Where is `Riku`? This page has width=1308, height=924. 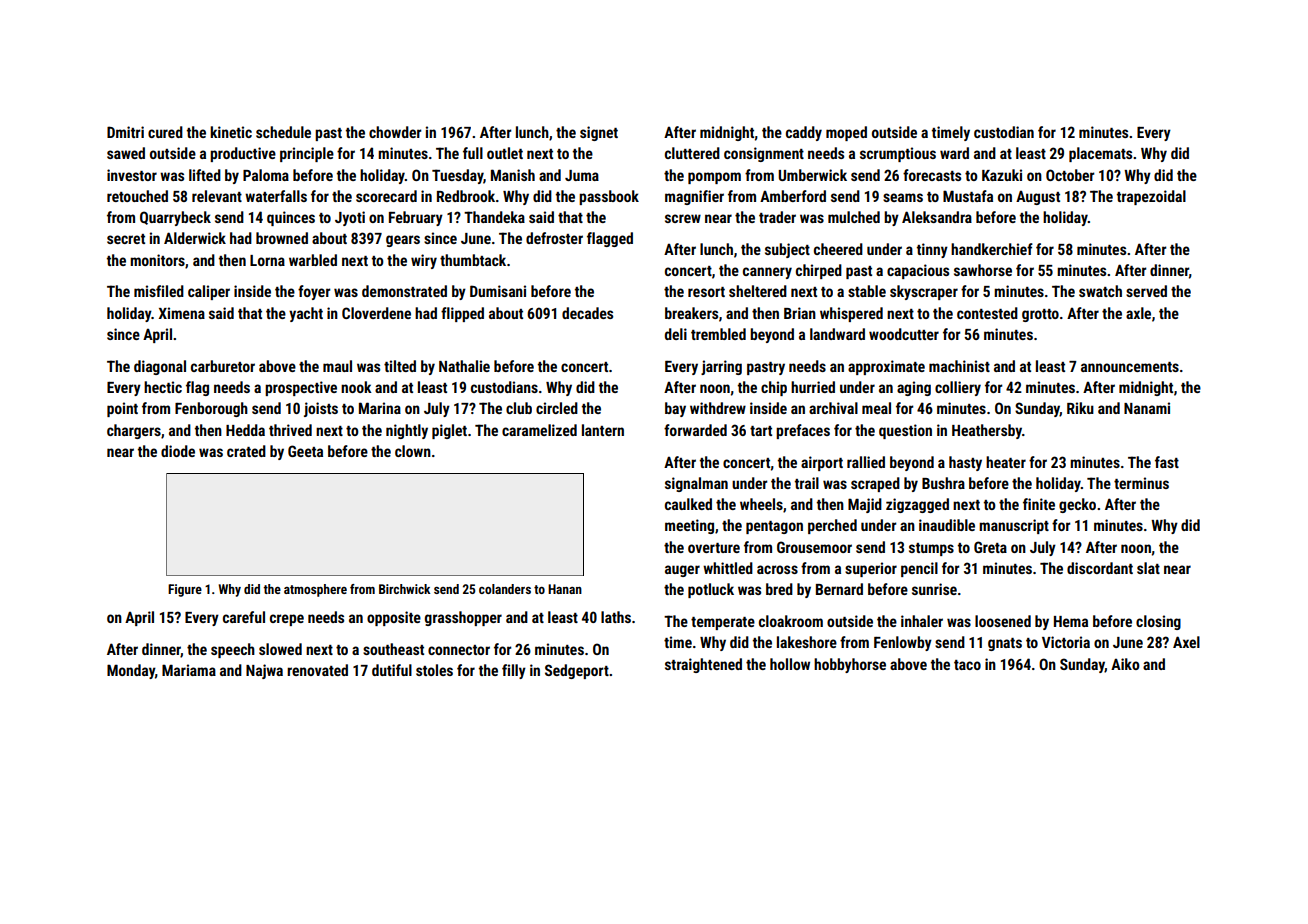 Riku is located at coordinates (1080, 408).
